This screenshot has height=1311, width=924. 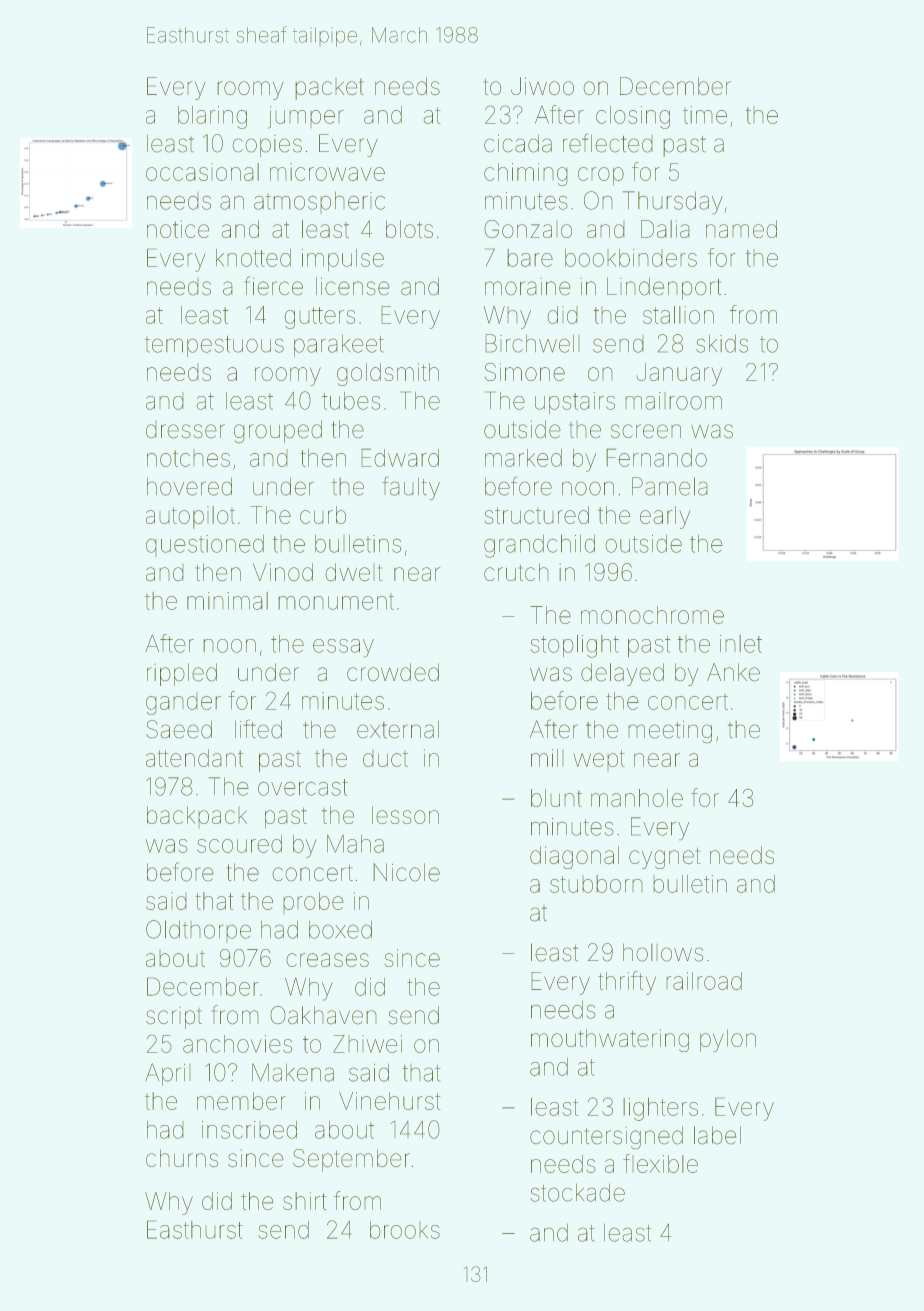 What do you see at coordinates (574, 857) in the screenshot?
I see `diagonal` at bounding box center [574, 857].
